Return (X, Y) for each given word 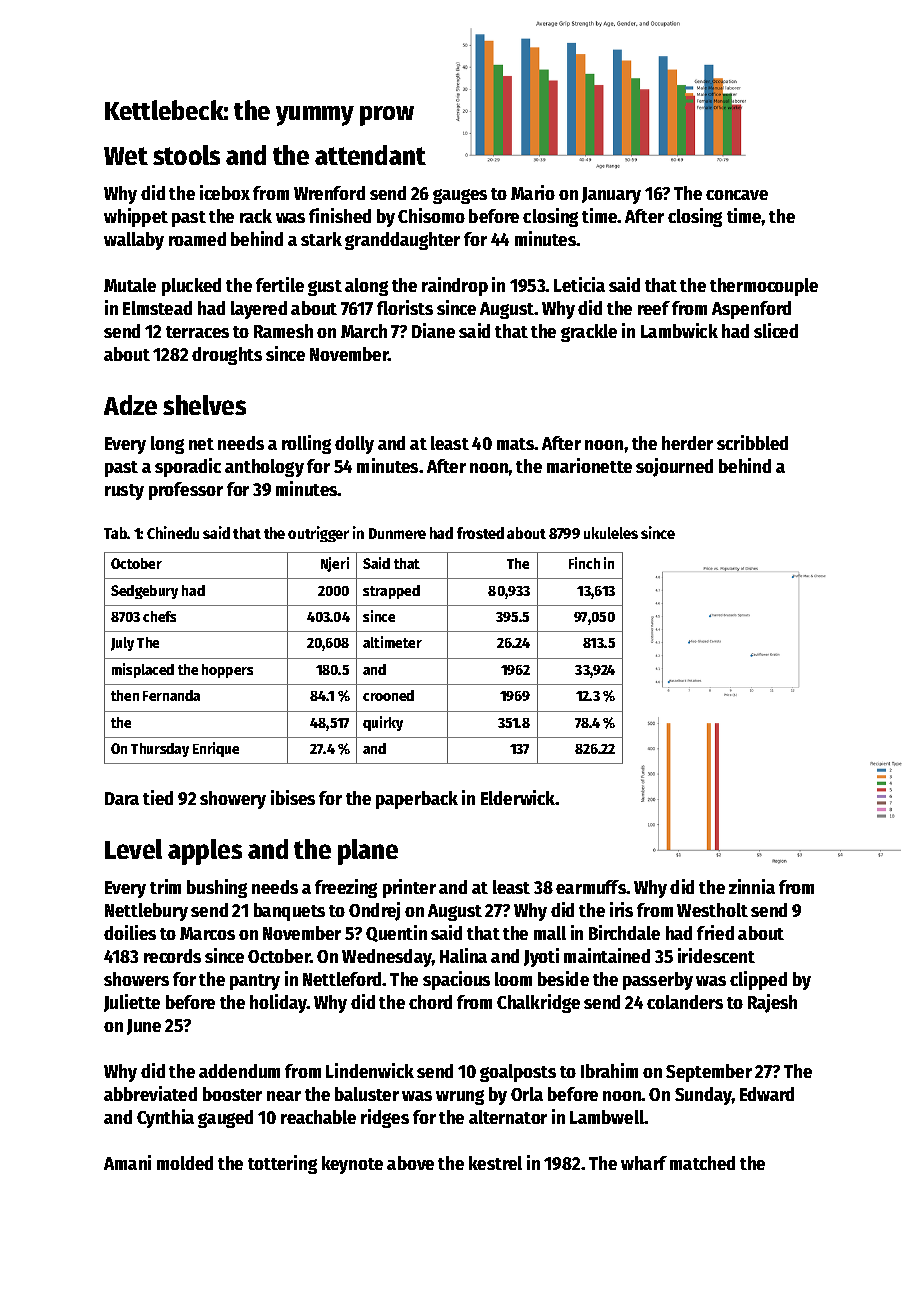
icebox (225, 192)
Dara (122, 798)
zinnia (752, 886)
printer (409, 888)
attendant (370, 155)
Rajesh (772, 1003)
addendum (239, 1071)
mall (550, 933)
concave (737, 195)
